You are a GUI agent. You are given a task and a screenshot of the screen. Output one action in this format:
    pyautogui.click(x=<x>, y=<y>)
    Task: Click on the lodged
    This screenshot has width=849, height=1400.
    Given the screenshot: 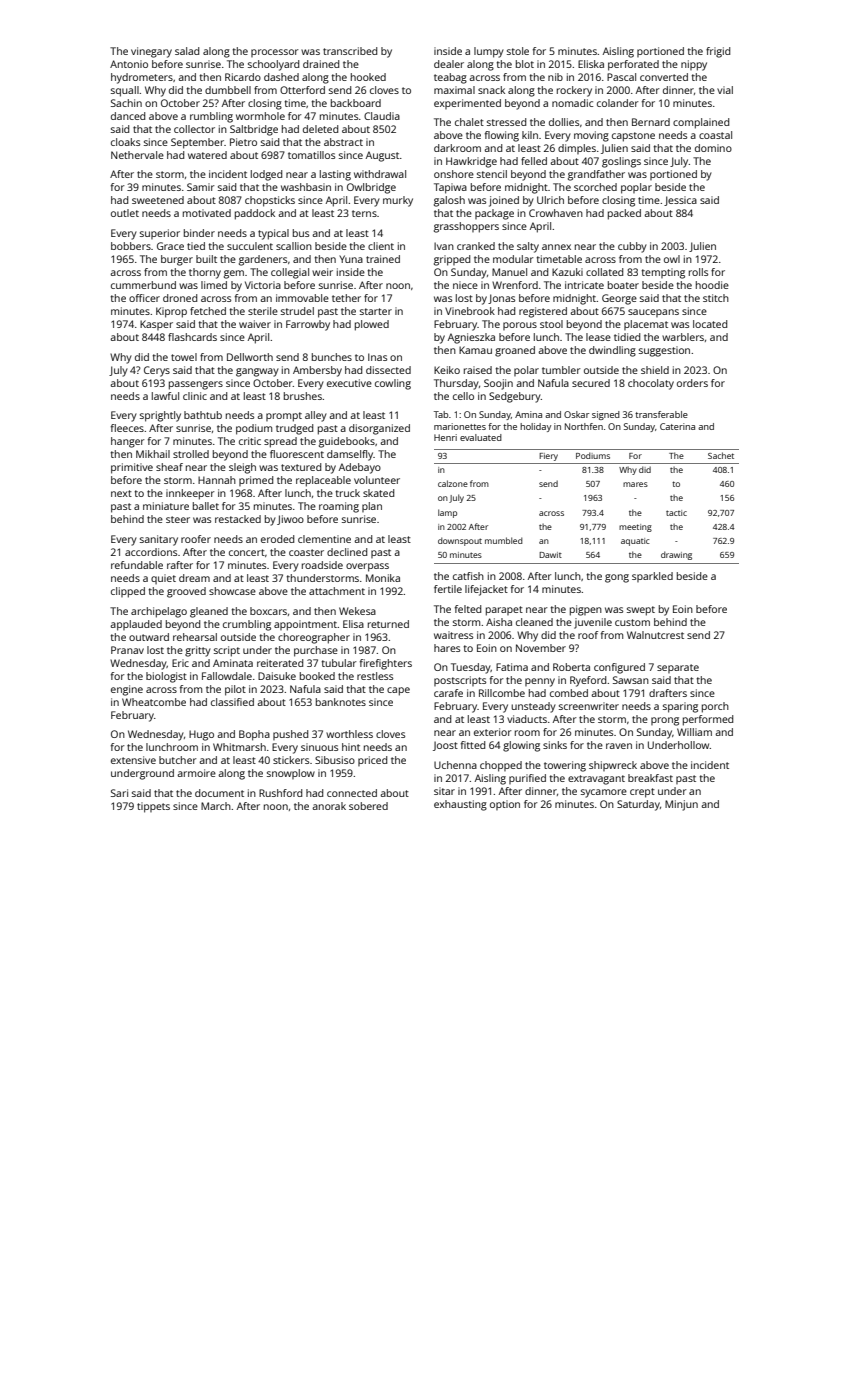 What is the action you would take?
    pyautogui.click(x=266, y=175)
